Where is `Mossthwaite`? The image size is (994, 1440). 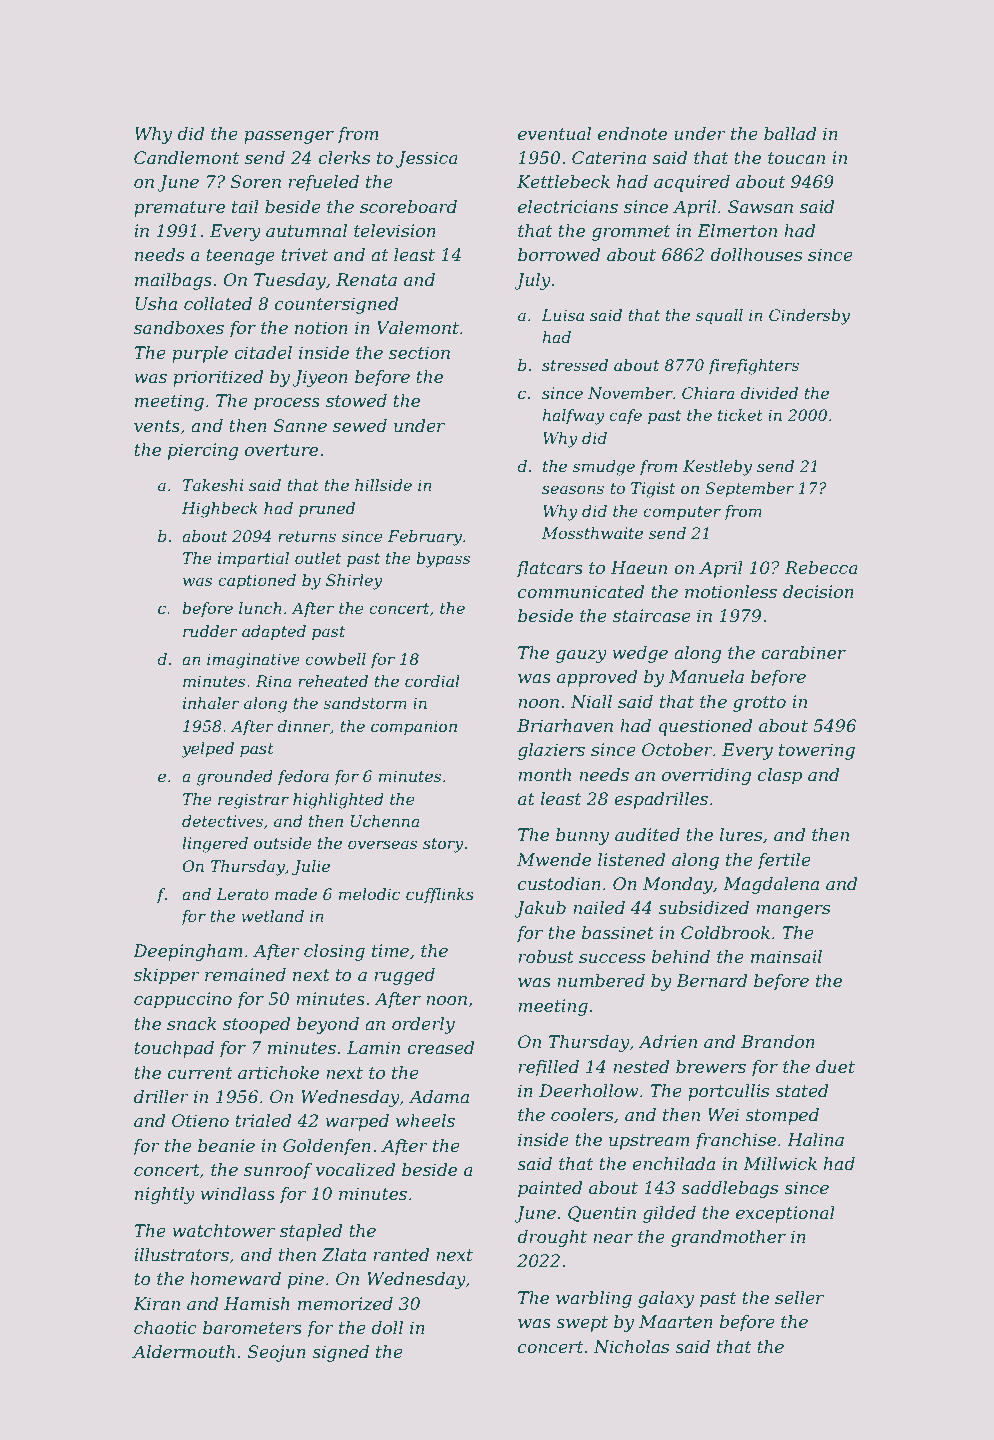
Mossthwaite is located at coordinates (592, 533).
